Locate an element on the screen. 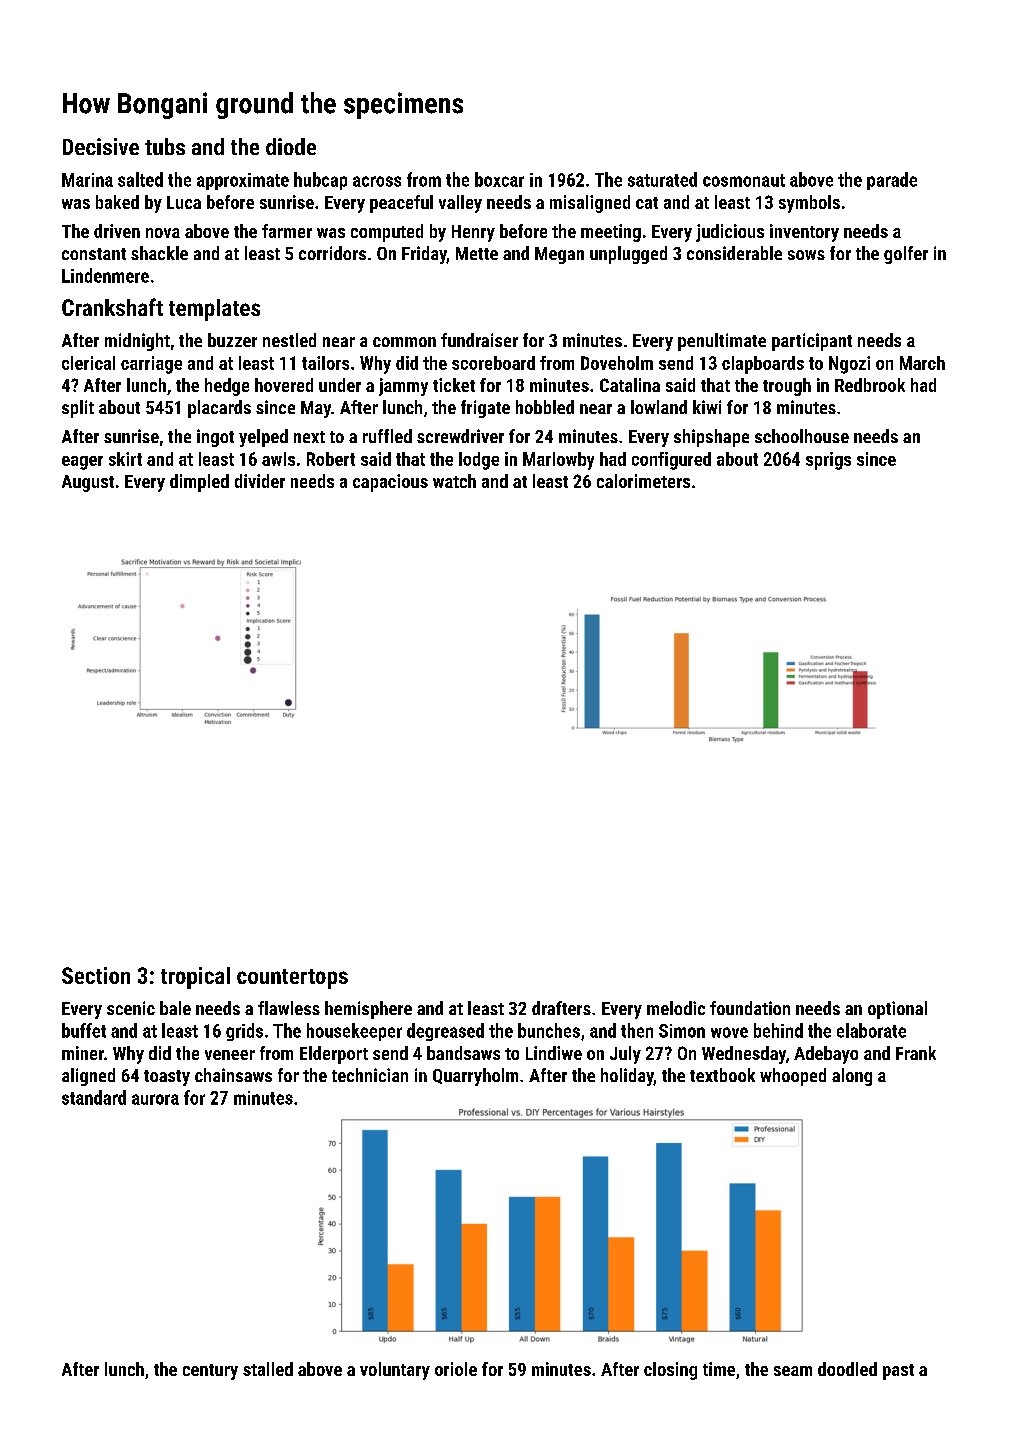 The height and width of the screenshot is (1437, 1012). stalled is located at coordinates (268, 1369).
